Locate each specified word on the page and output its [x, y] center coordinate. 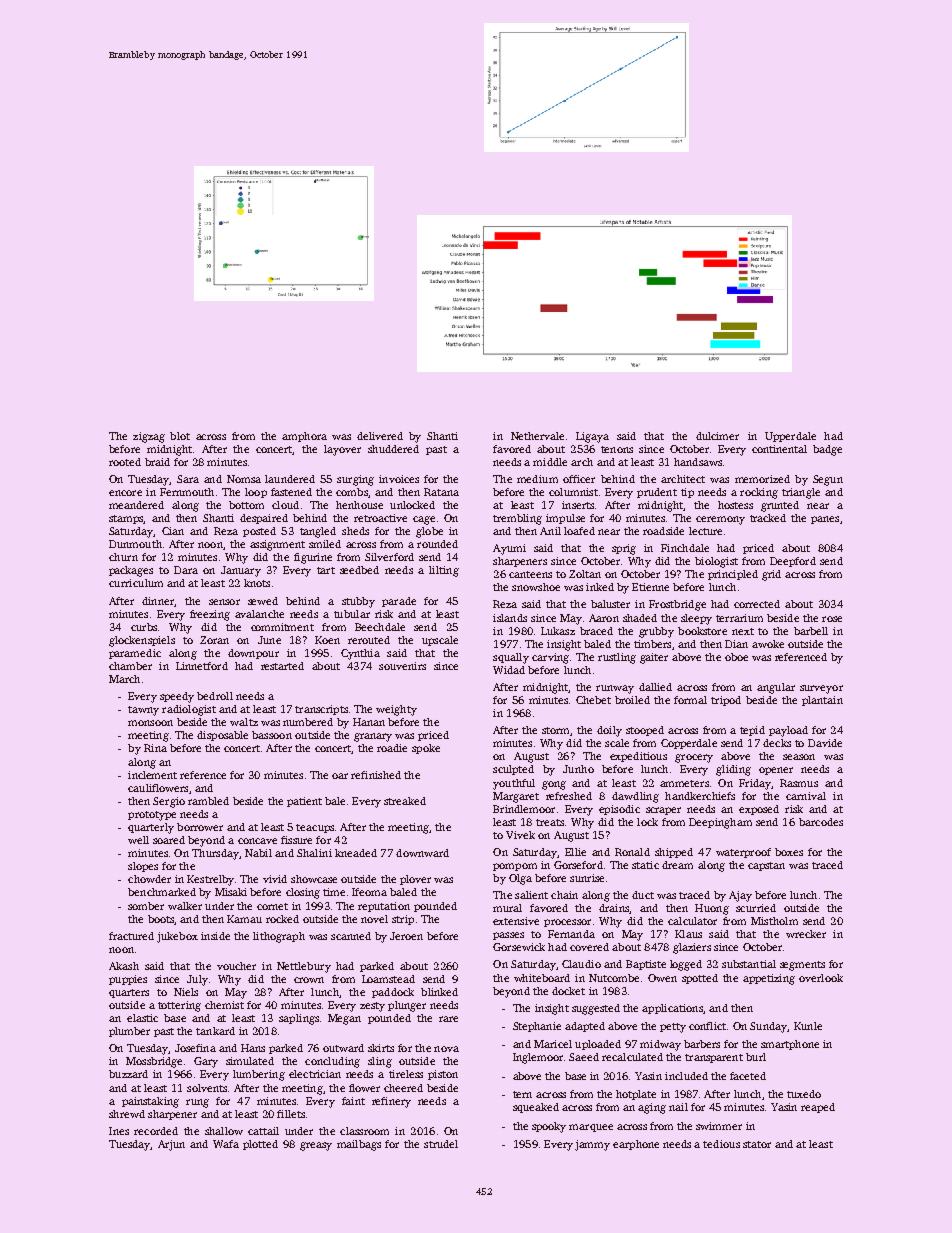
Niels [186, 992]
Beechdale [380, 627]
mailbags [359, 1145]
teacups [315, 828]
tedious [721, 1144]
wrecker [806, 934]
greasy [316, 1146]
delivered [380, 436]
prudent [657, 493]
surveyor [821, 689]
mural [507, 908]
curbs [144, 627]
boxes [789, 852]
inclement [152, 775]
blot [180, 436]
